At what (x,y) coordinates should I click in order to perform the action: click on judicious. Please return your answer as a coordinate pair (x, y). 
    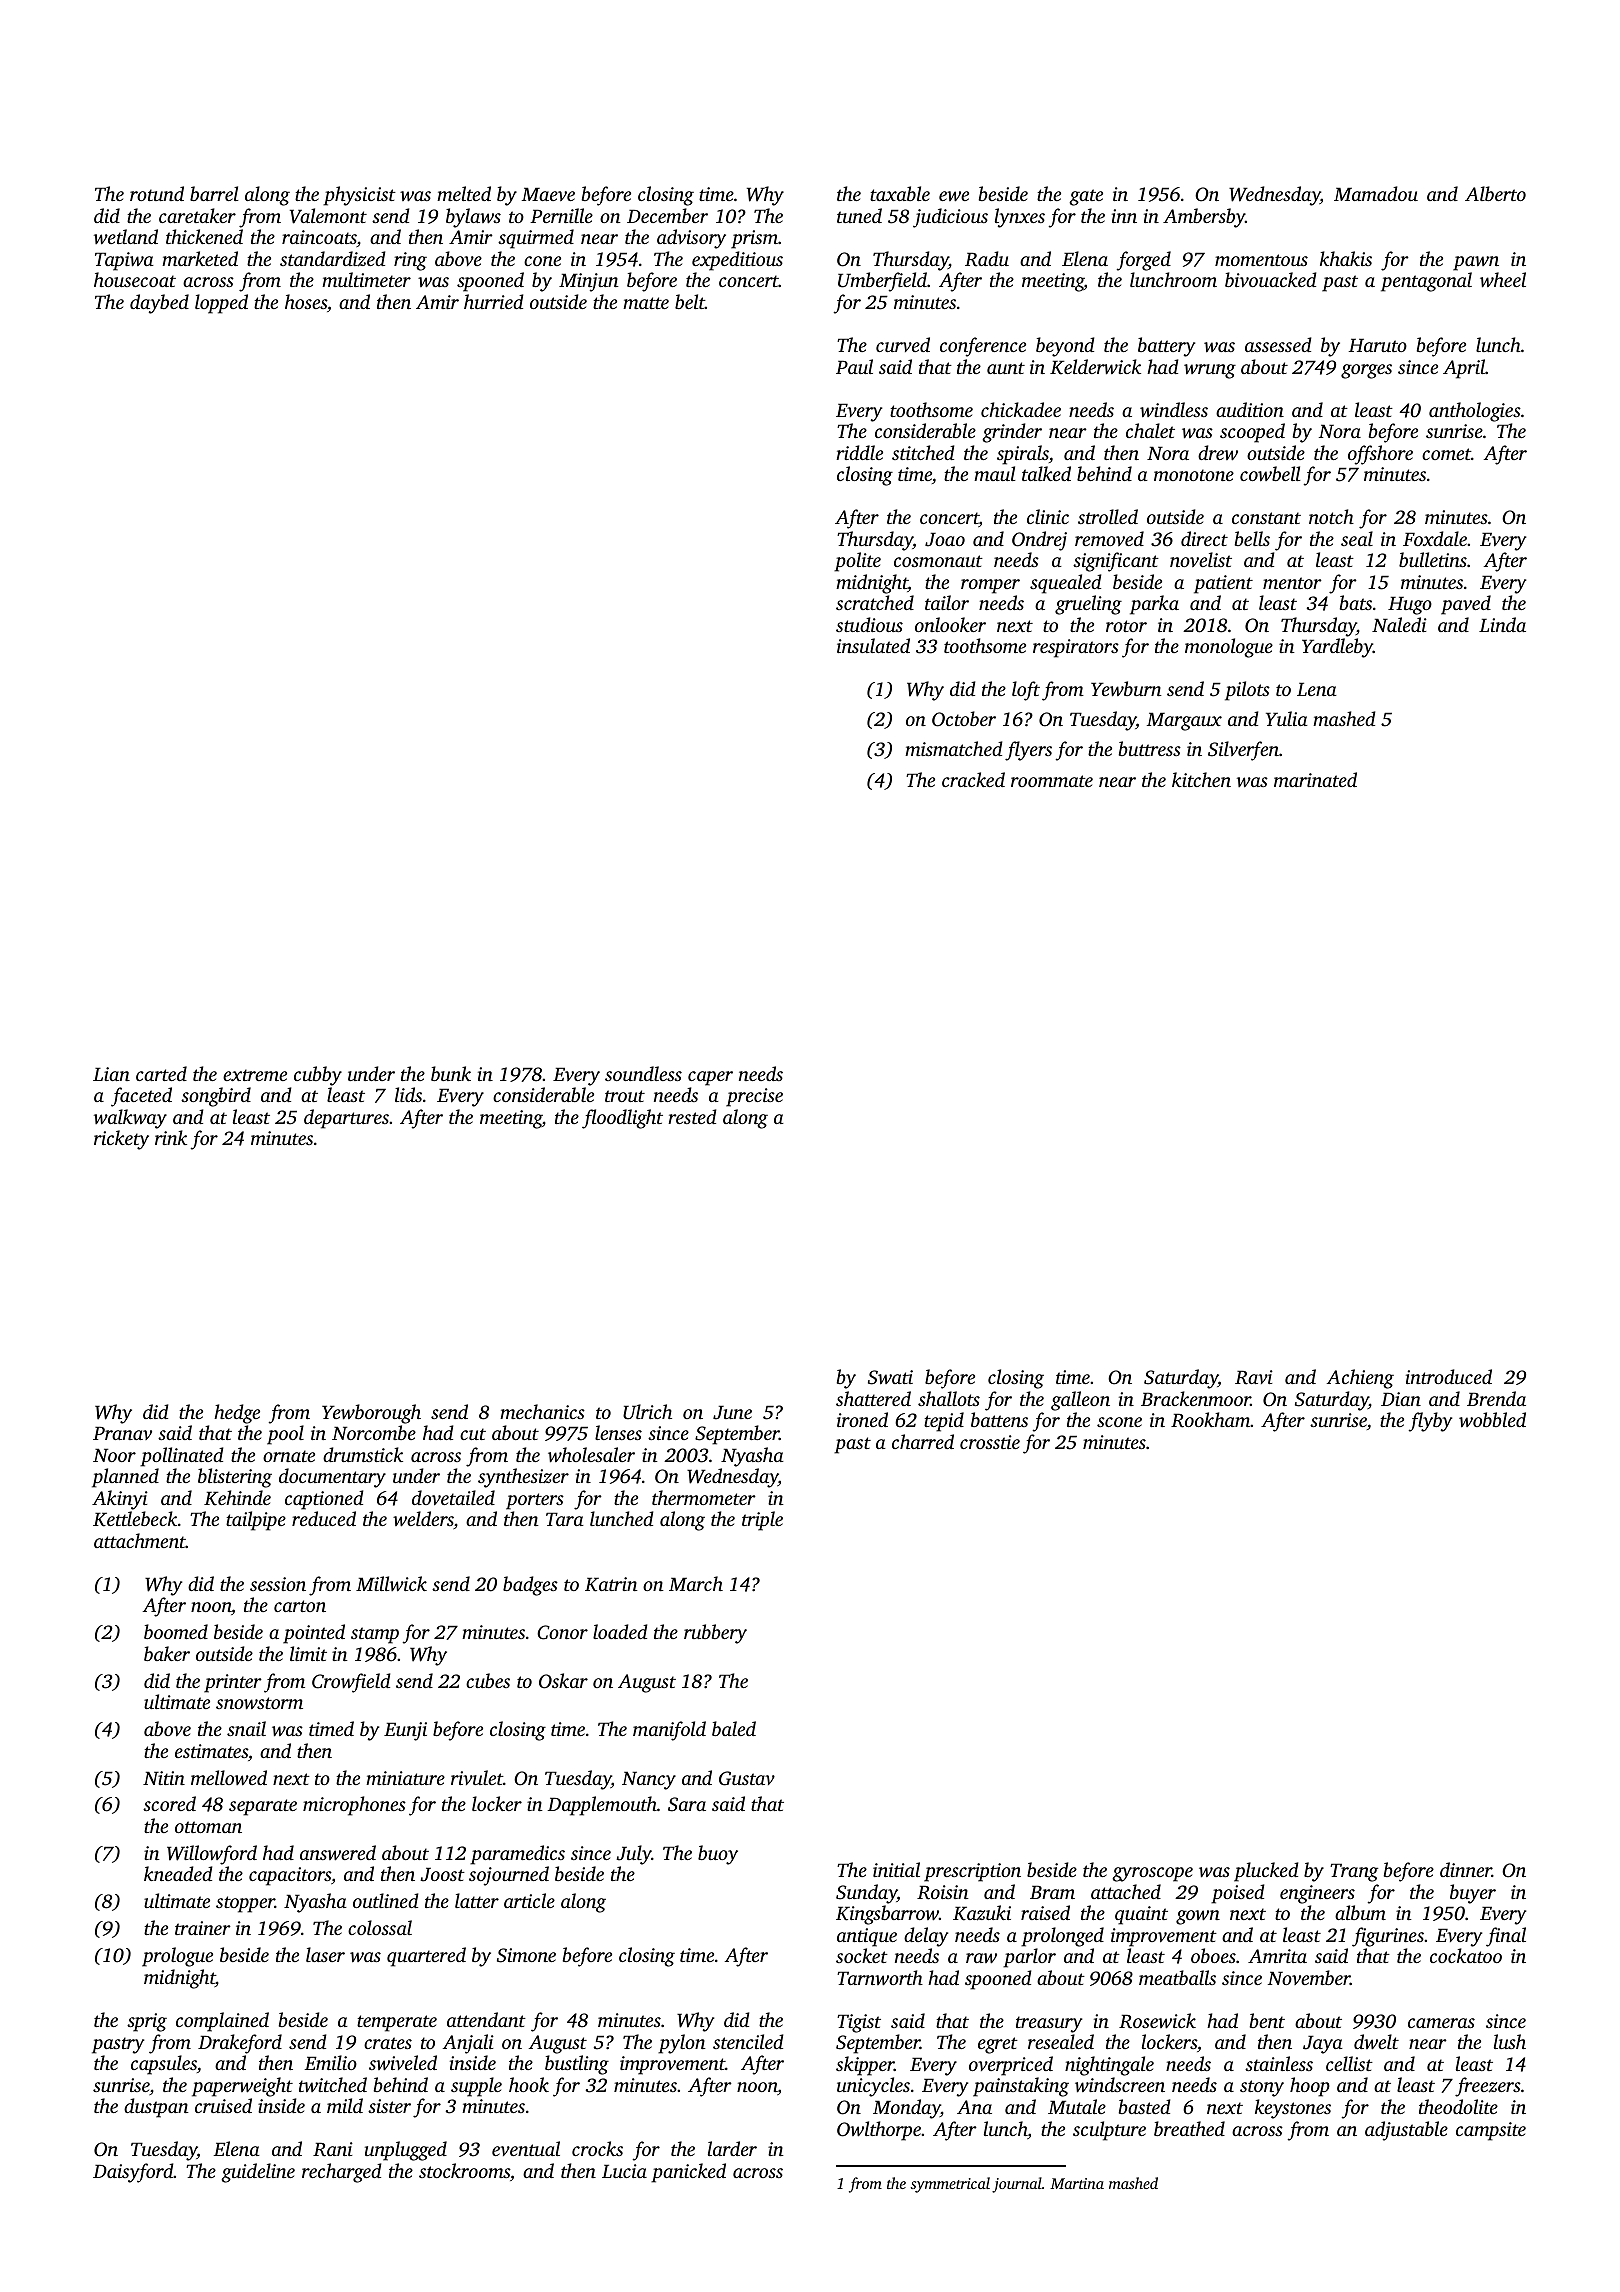
    Looking at the image, I should click on (950, 218).
